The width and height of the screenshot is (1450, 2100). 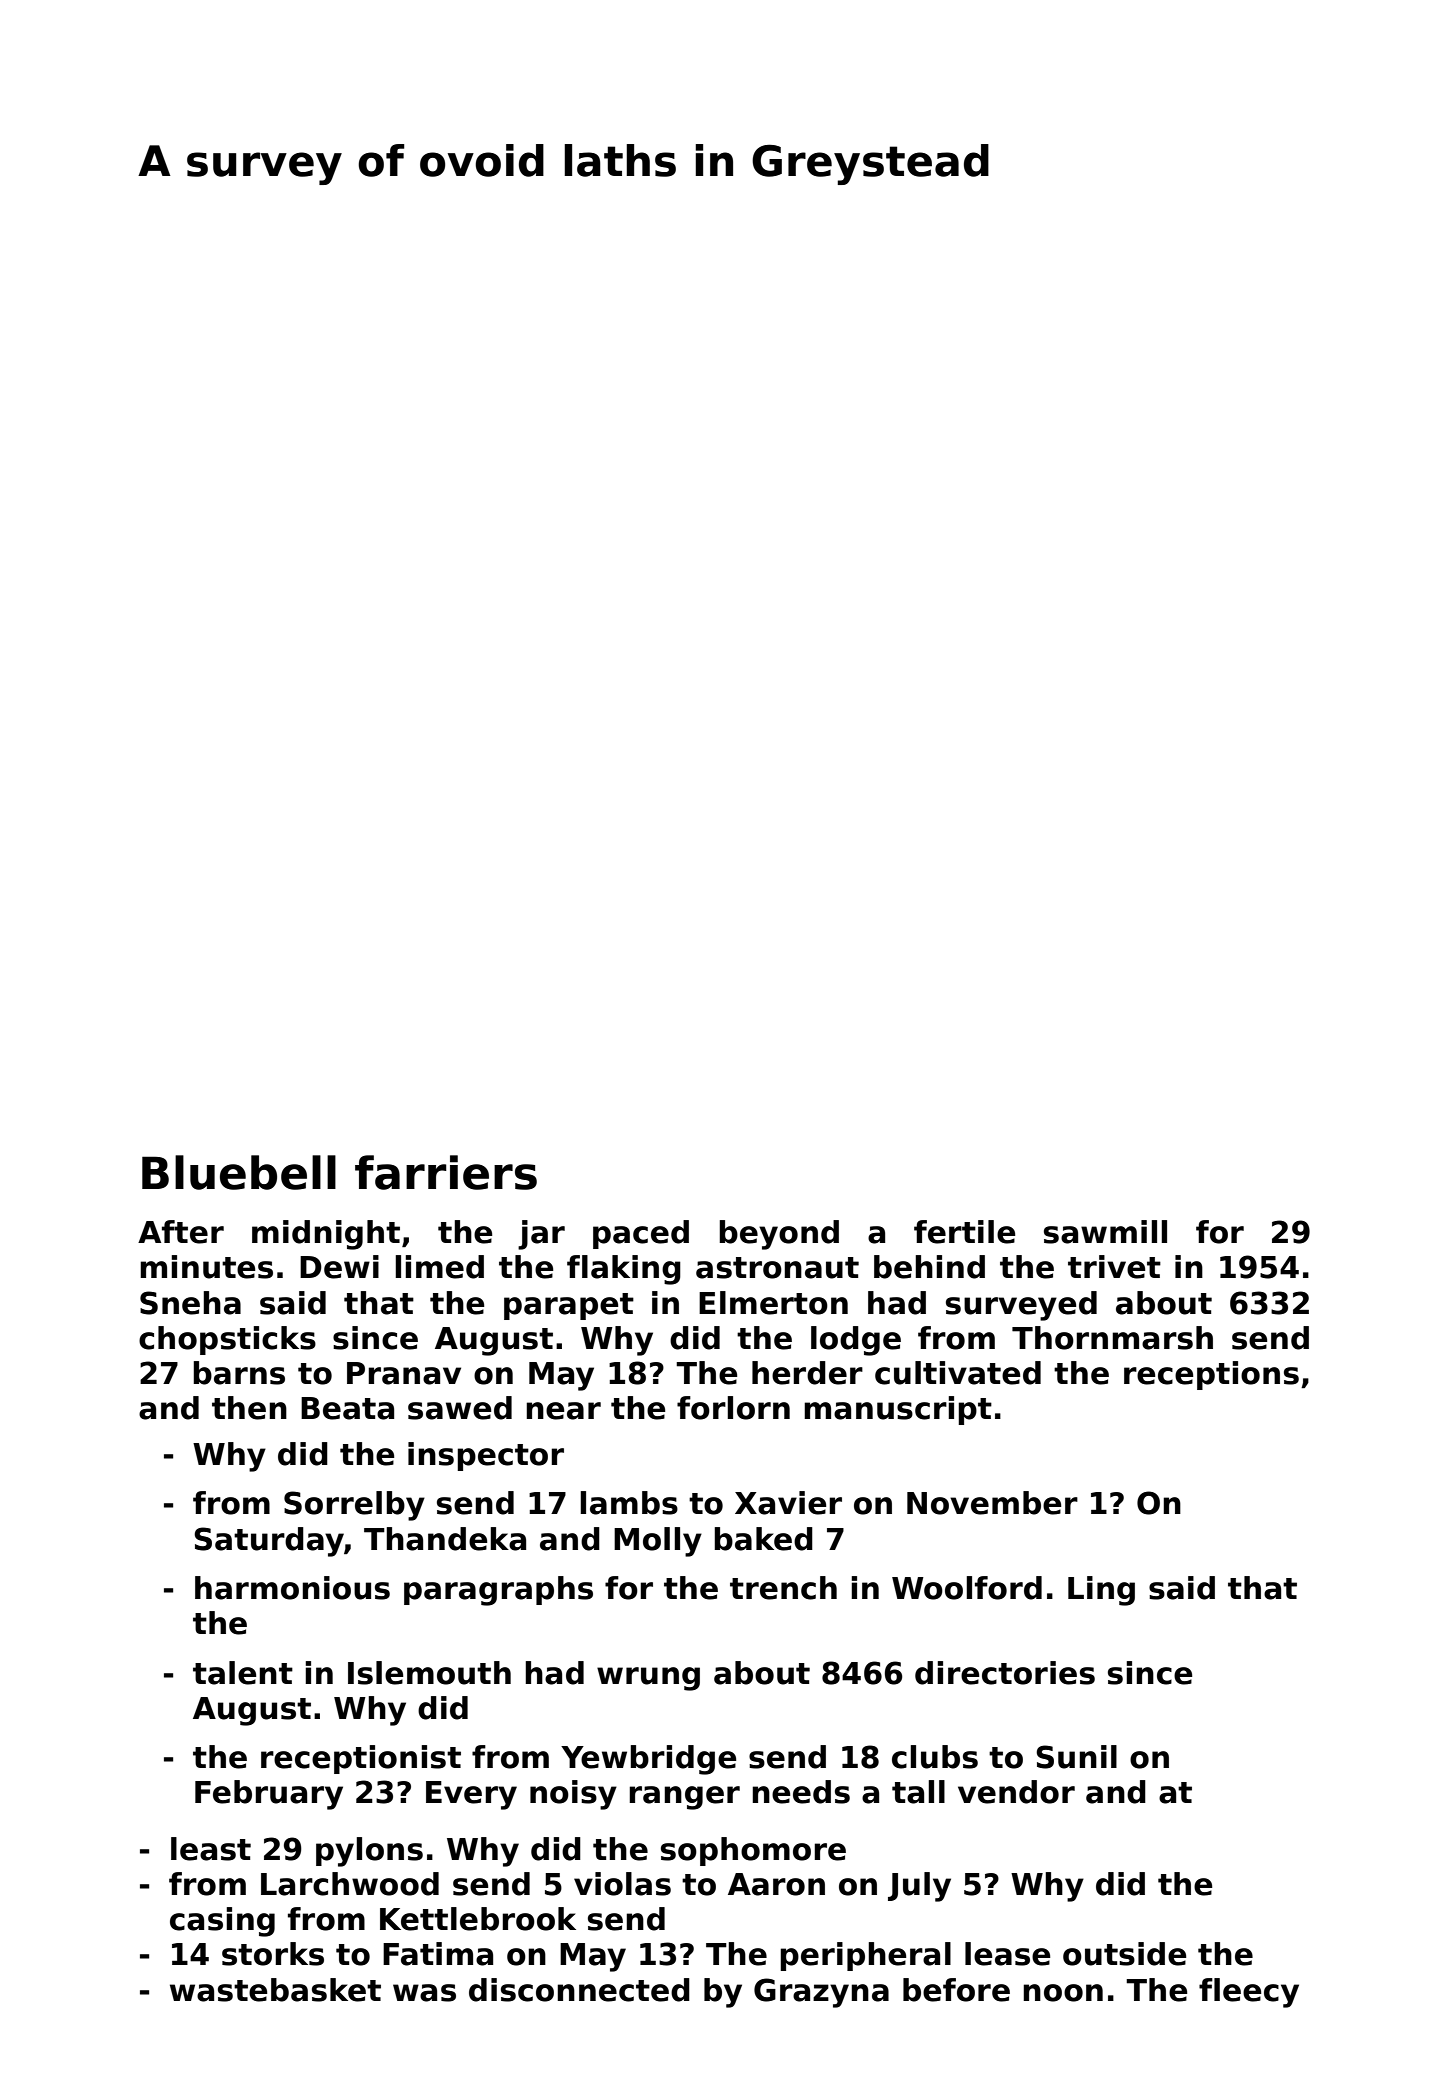 What do you see at coordinates (1101, 1591) in the screenshot?
I see `Ling` at bounding box center [1101, 1591].
